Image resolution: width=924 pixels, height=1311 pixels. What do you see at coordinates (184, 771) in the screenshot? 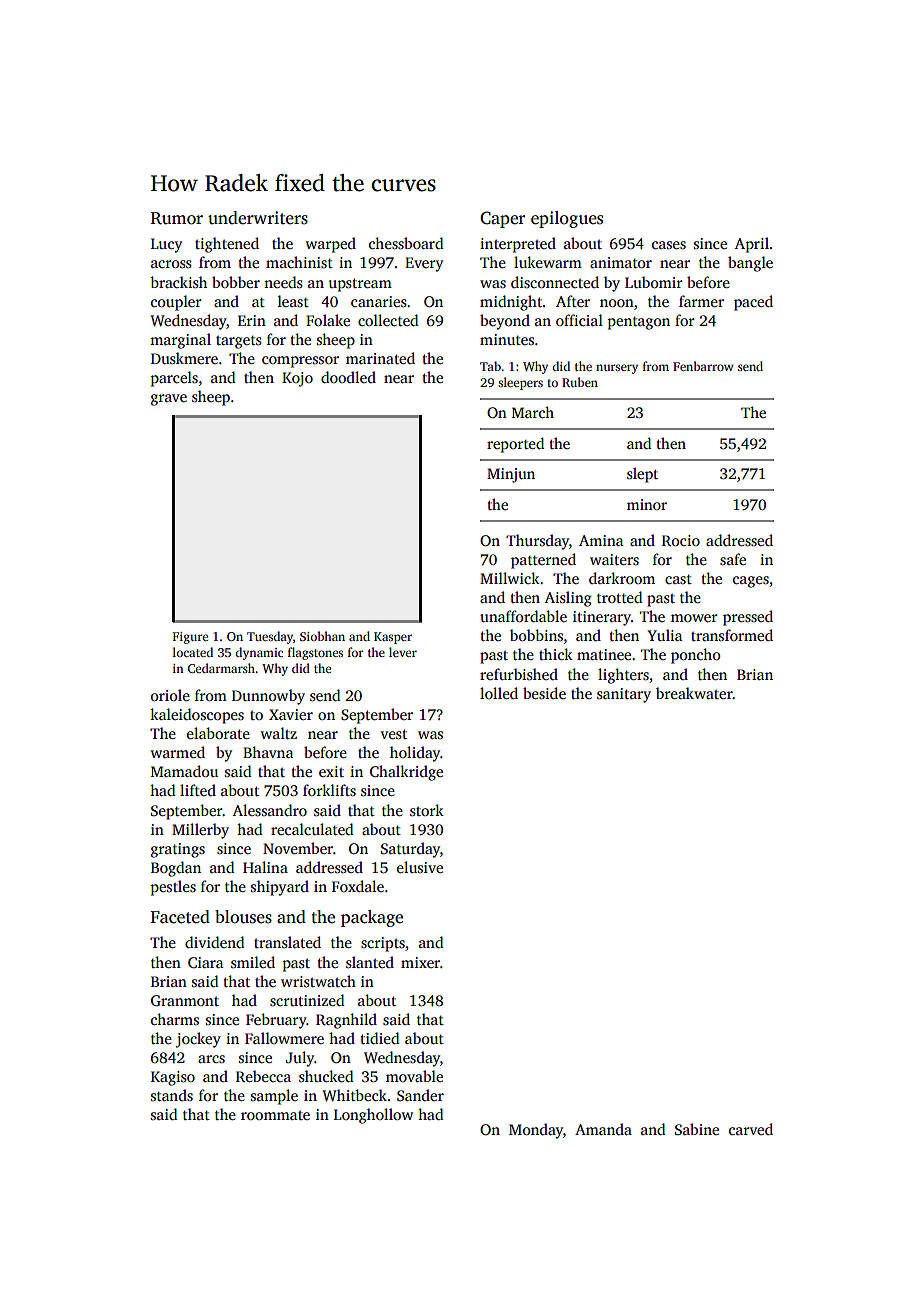
I see `Mamadou` at bounding box center [184, 771].
